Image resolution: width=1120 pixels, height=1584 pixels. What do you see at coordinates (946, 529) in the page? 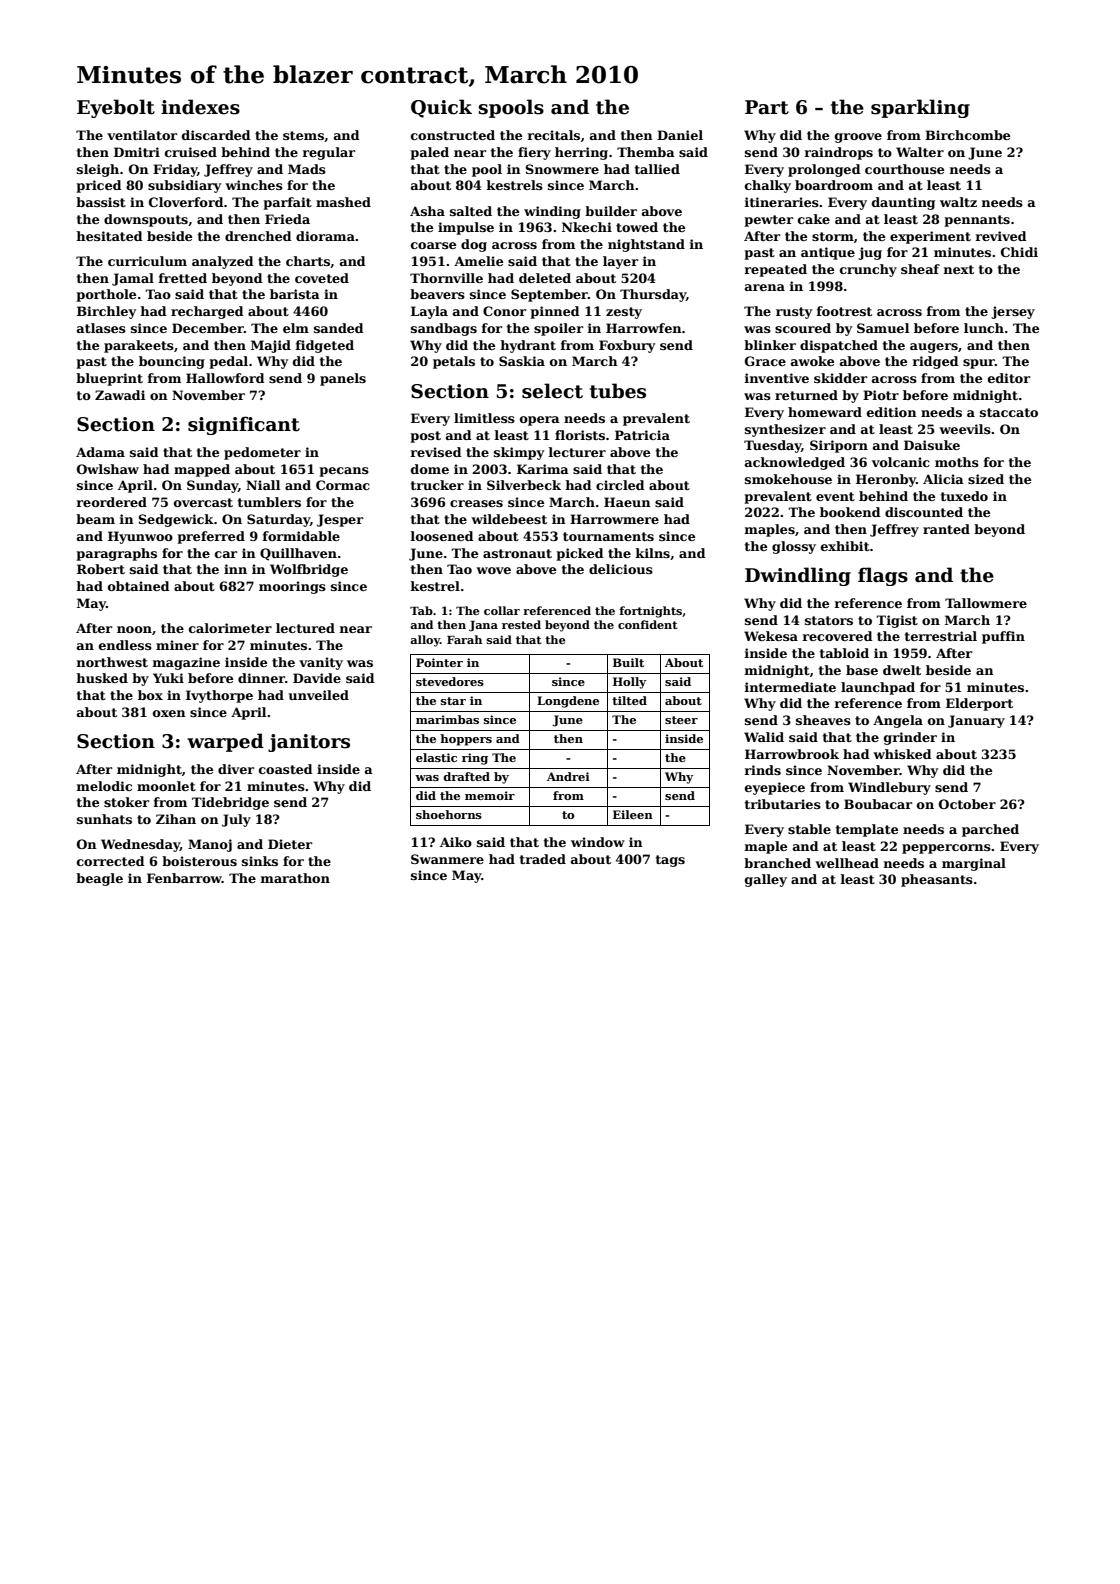
I see `ranted` at bounding box center [946, 529].
